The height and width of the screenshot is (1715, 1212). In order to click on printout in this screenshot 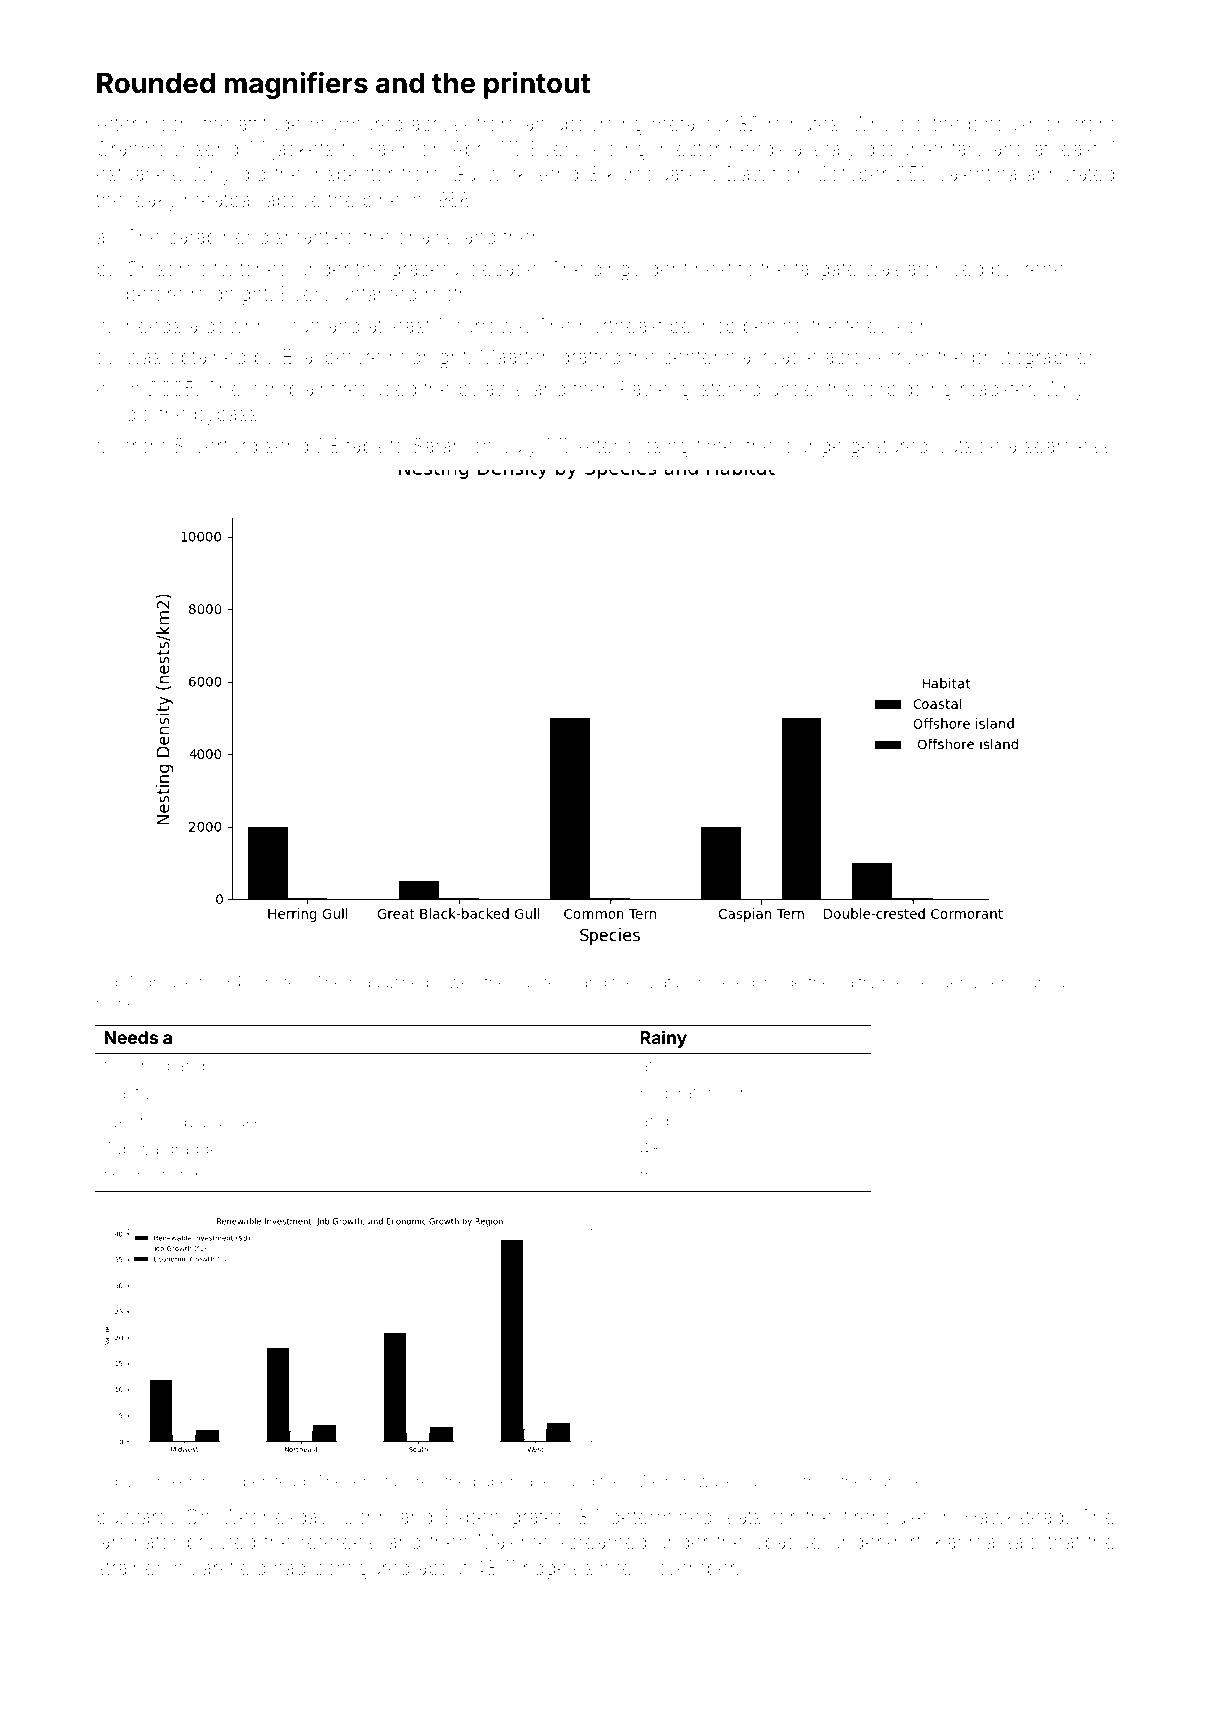, I will do `click(537, 85)`.
